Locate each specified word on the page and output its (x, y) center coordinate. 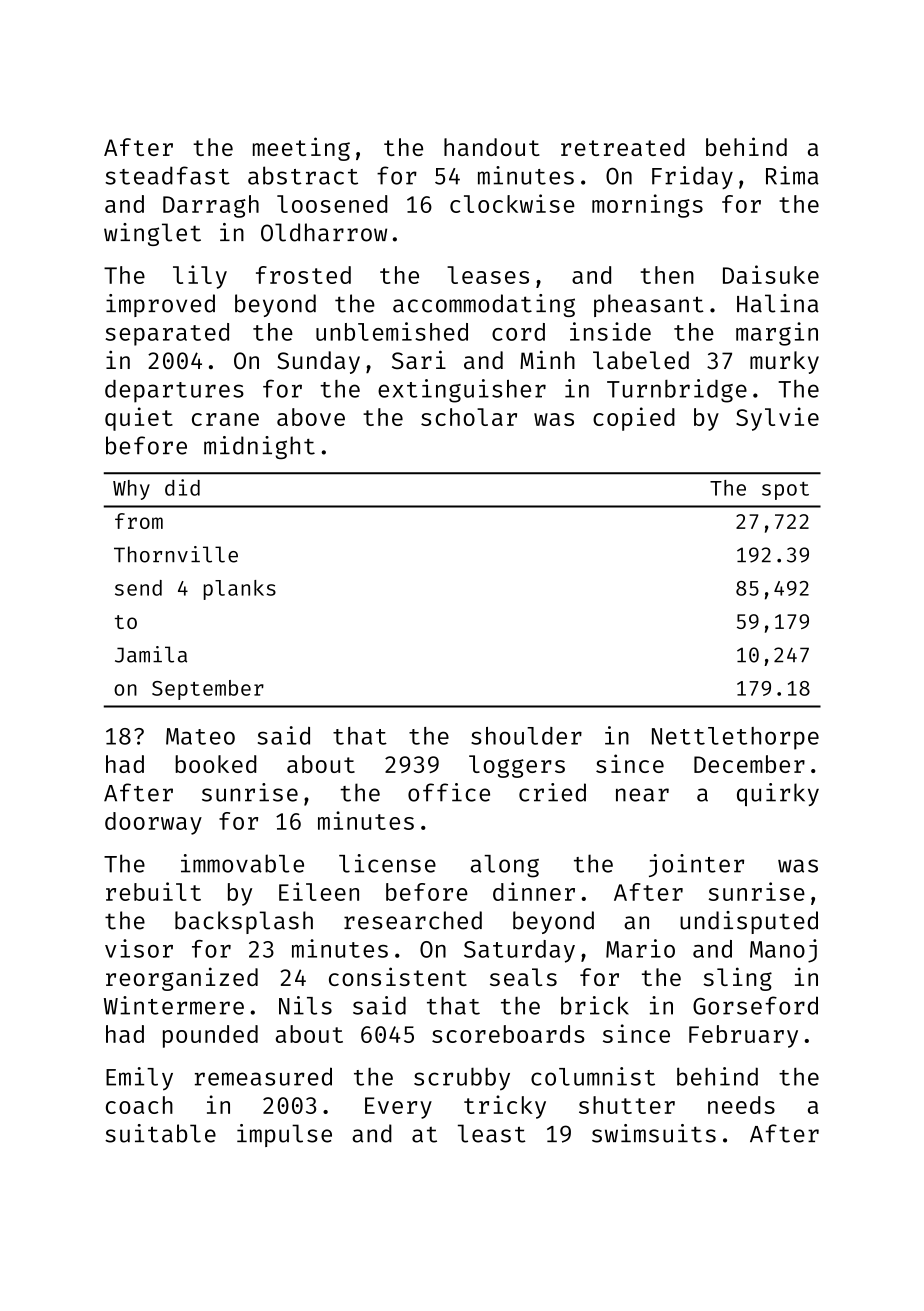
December (749, 764)
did (182, 487)
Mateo (200, 736)
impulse (284, 1135)
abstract (303, 175)
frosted (303, 275)
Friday (692, 177)
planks (240, 590)
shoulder (526, 736)
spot (785, 491)
